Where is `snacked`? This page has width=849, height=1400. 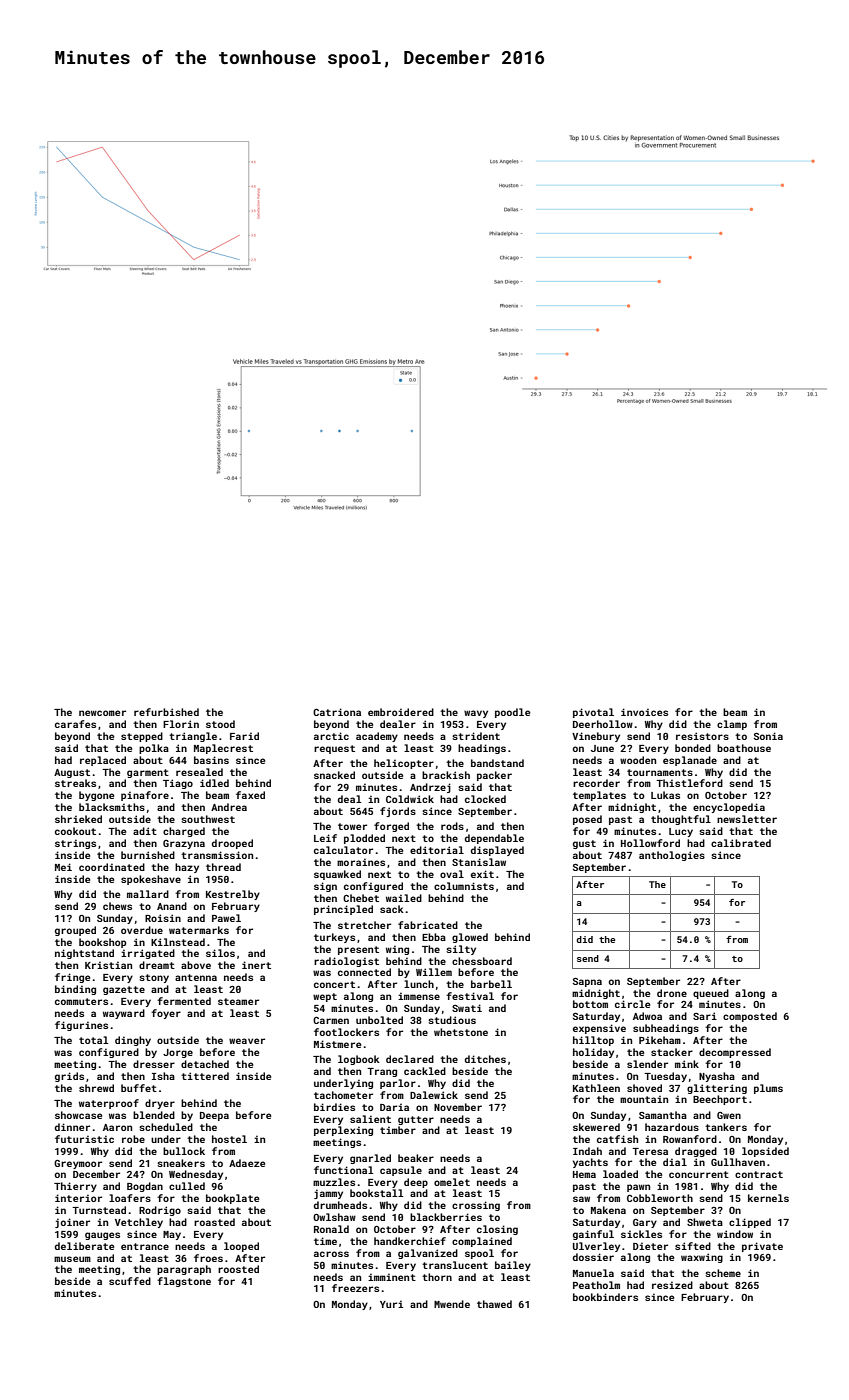 snacked is located at coordinates (334, 775).
